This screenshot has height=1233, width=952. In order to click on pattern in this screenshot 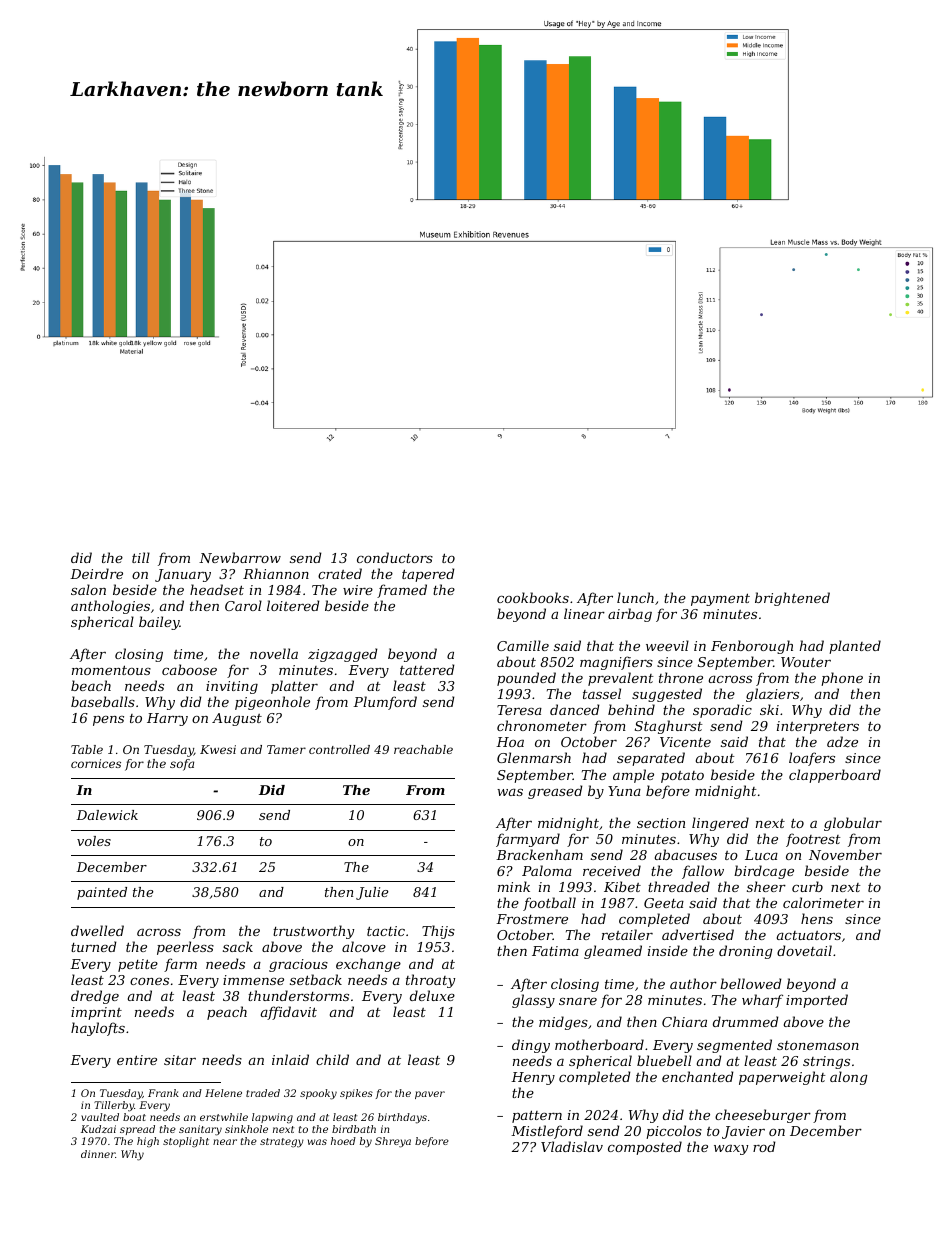, I will do `click(537, 1116)`.
